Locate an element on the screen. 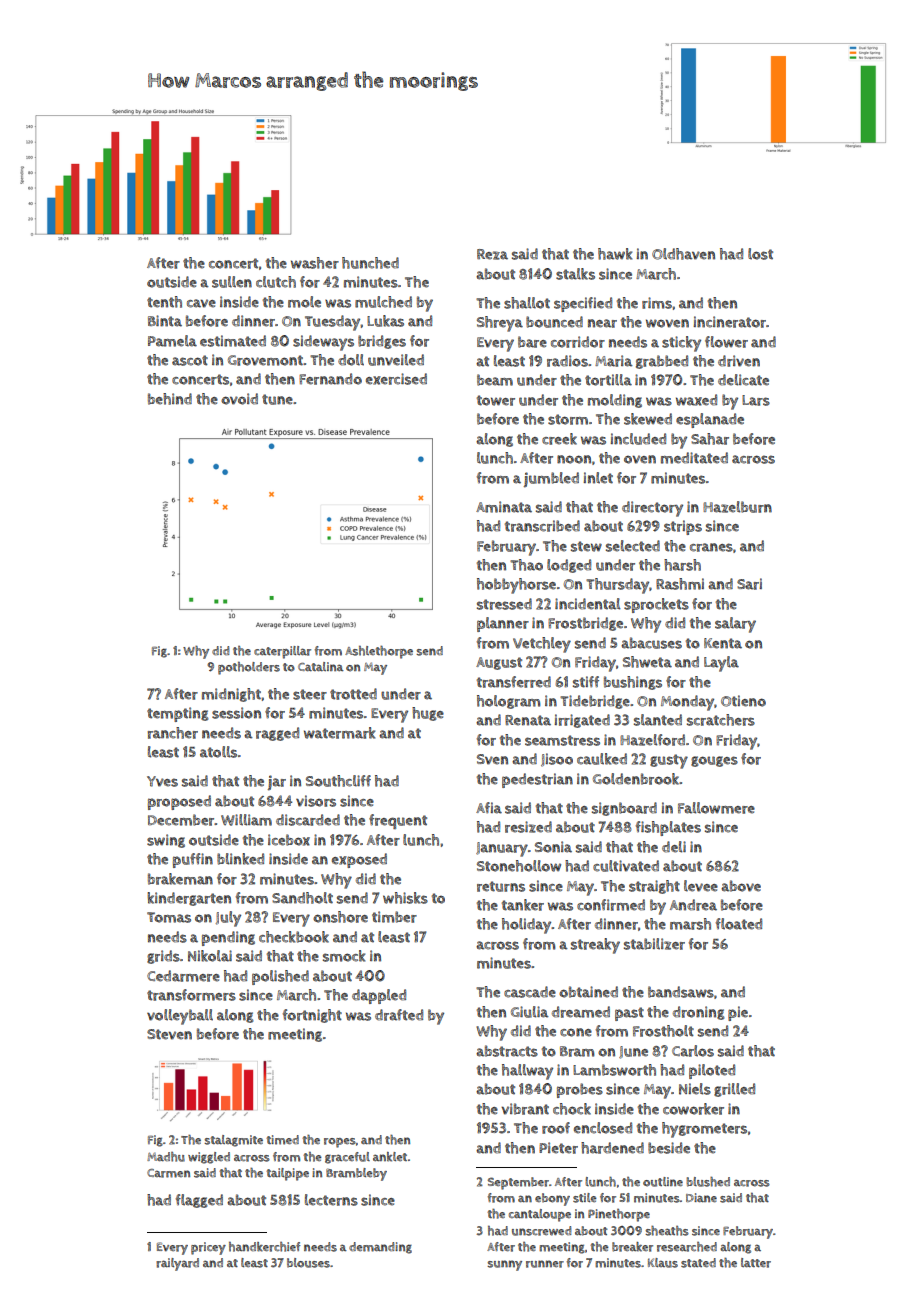 The height and width of the screenshot is (1314, 924). Reza is located at coordinates (492, 254).
